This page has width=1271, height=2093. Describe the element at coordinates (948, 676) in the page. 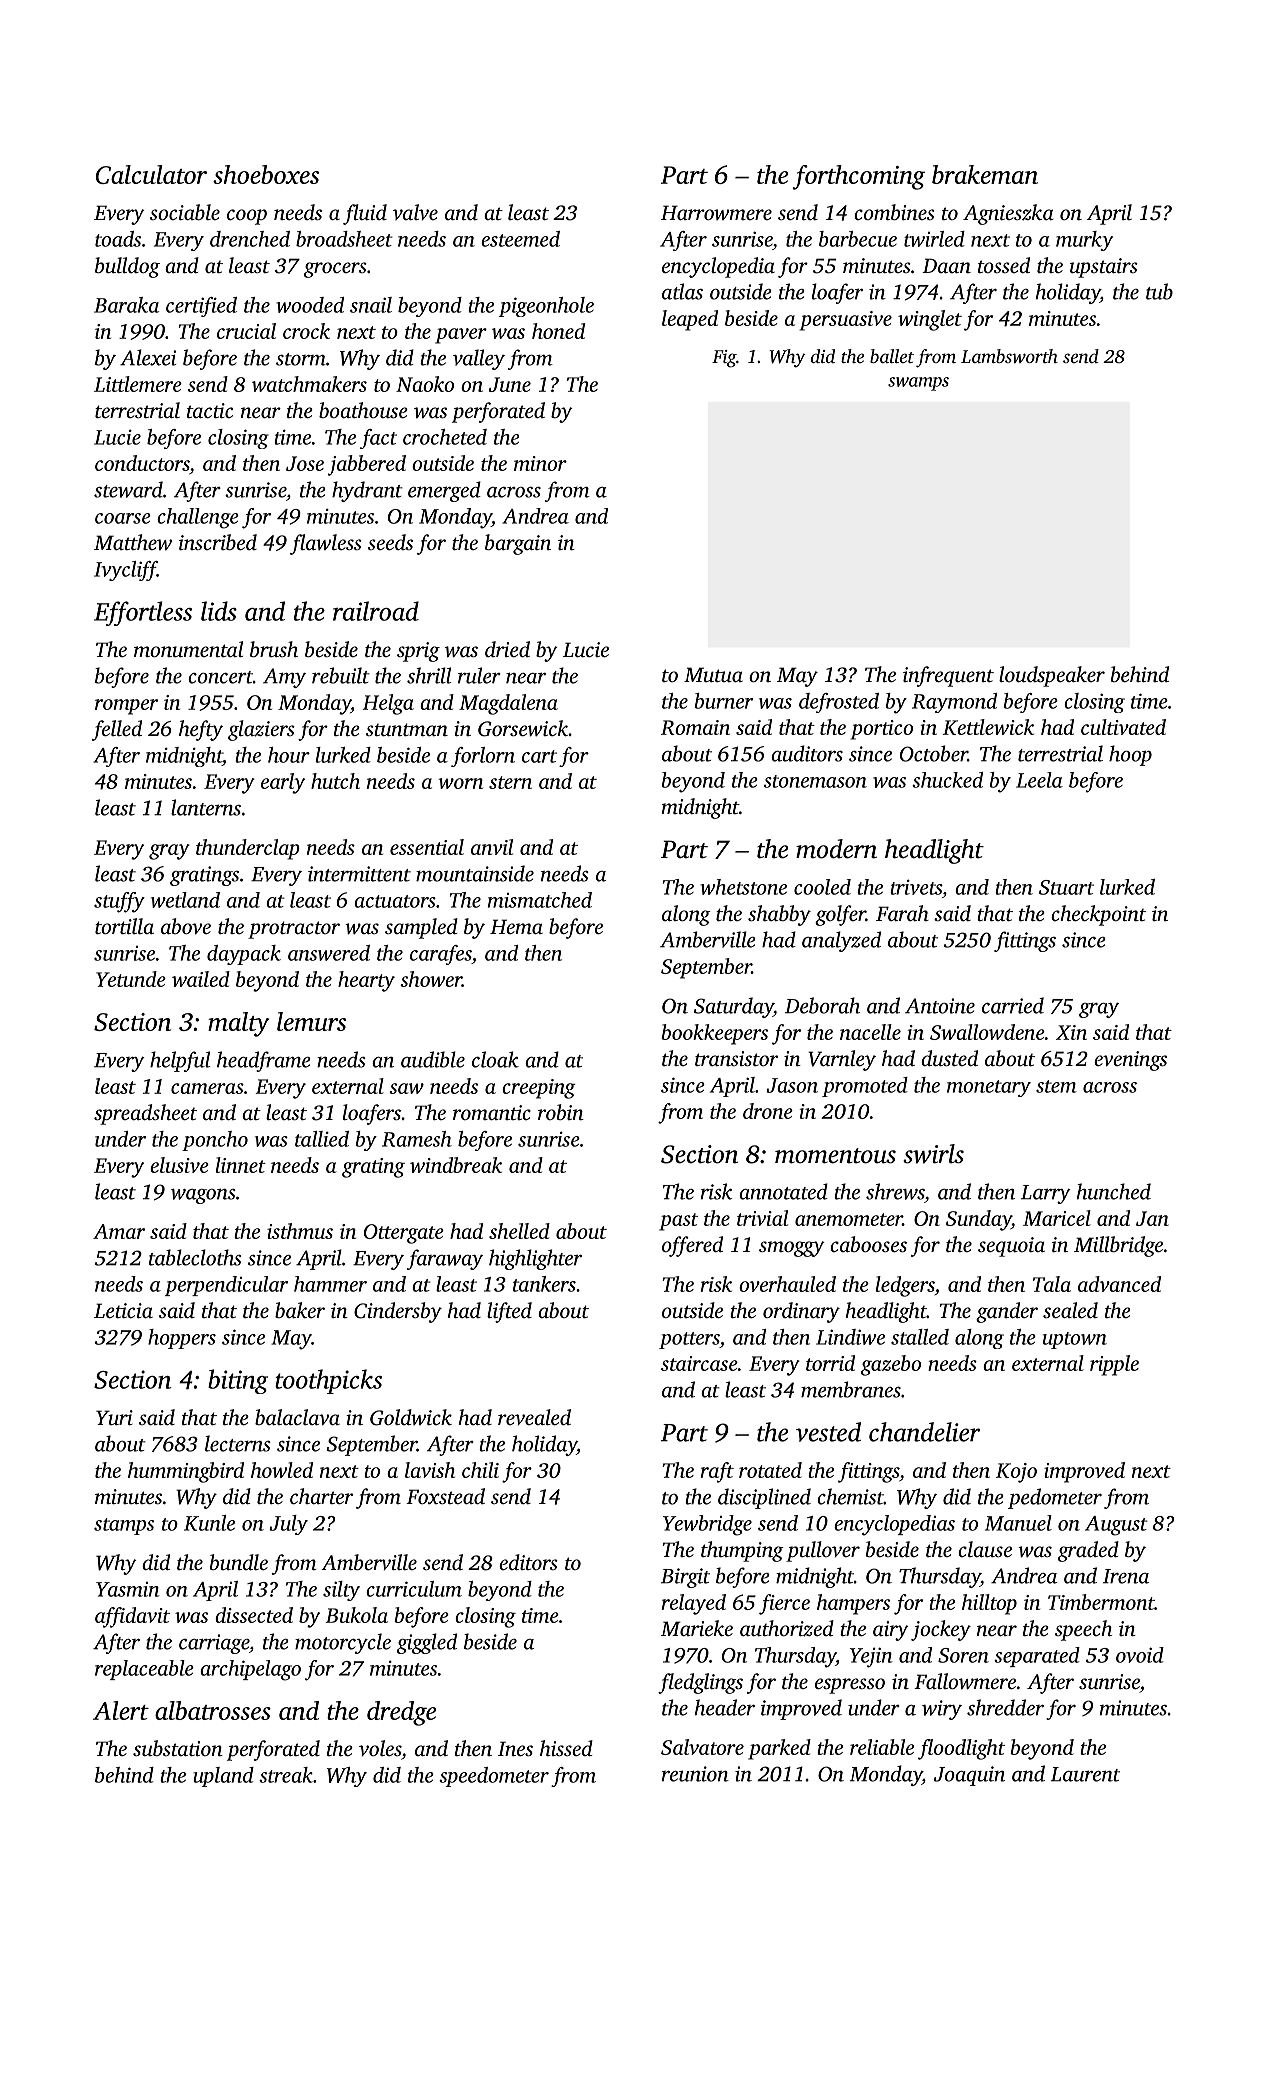

I see `infrequent` at that location.
